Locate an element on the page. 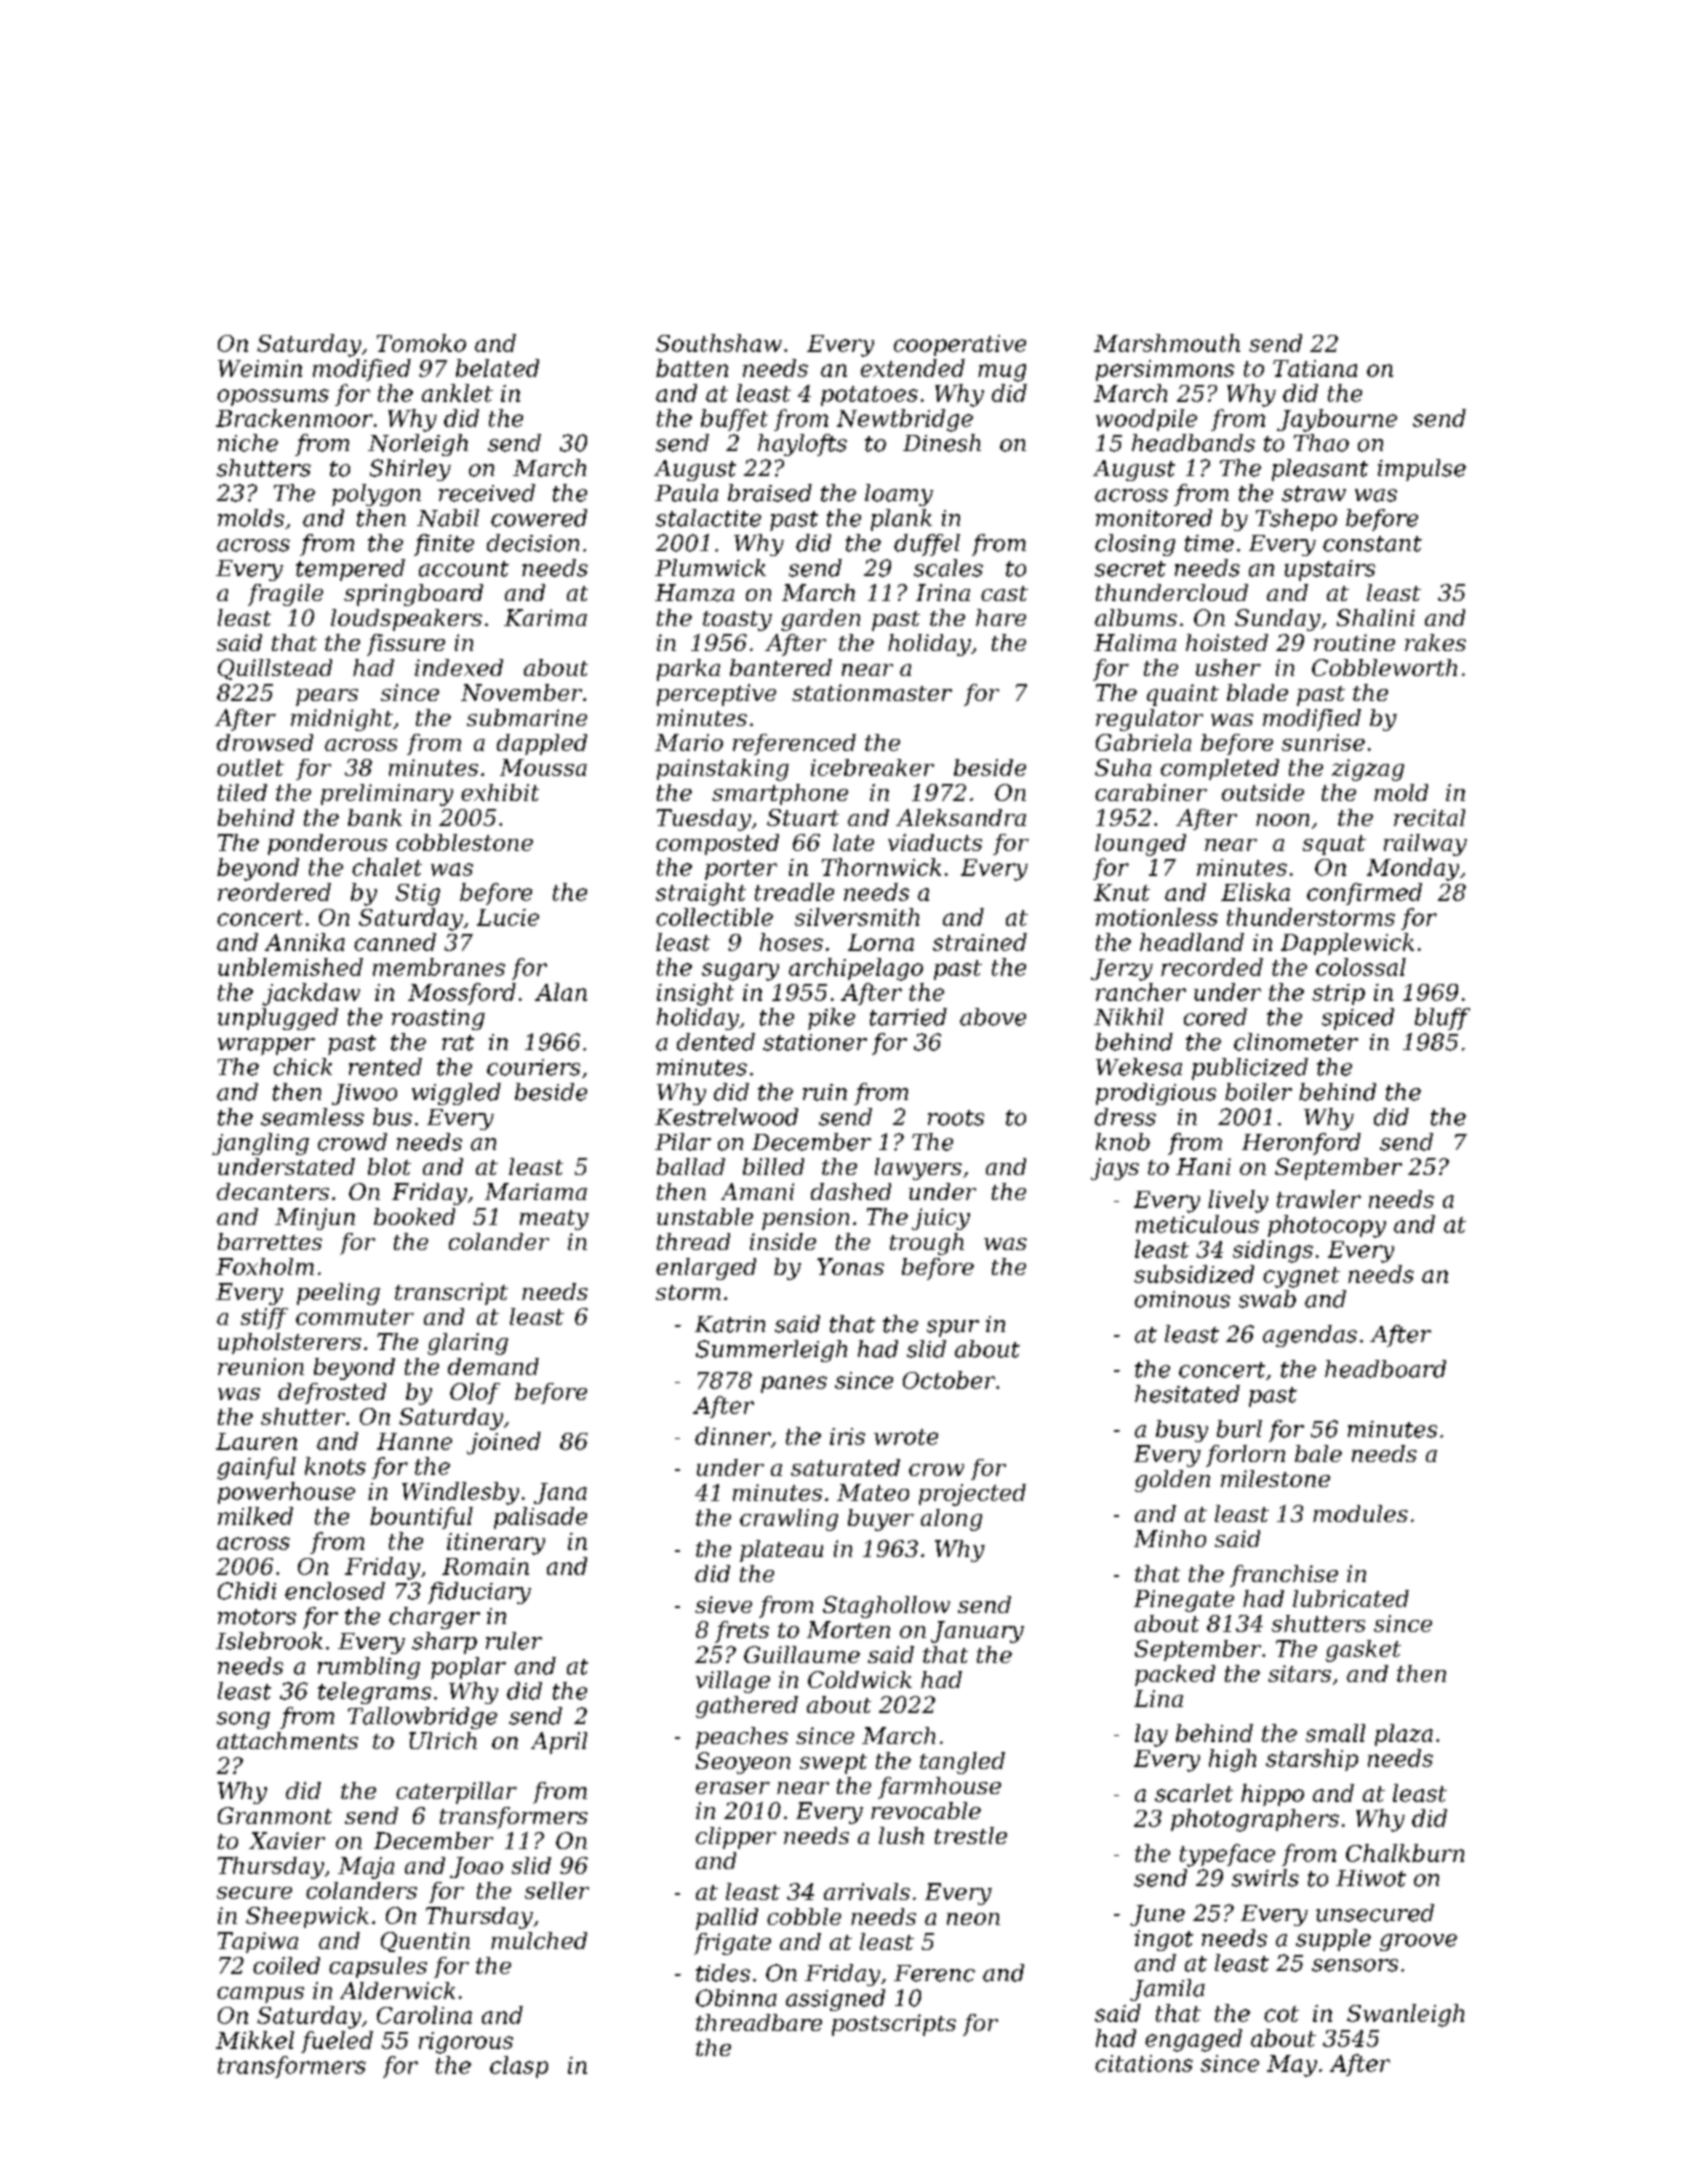  tides is located at coordinates (723, 1973).
